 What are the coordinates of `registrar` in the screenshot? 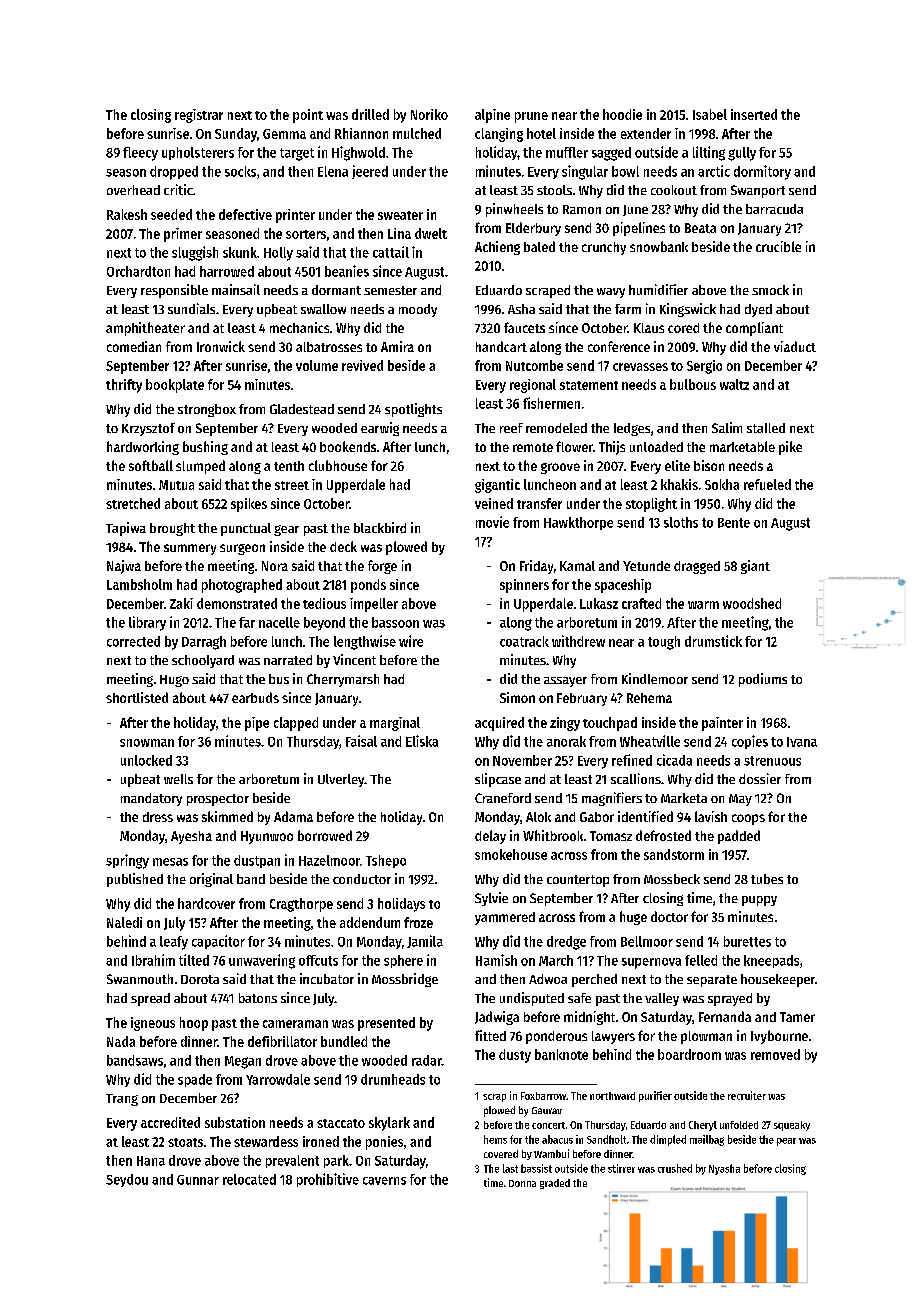 It's located at (199, 116).
